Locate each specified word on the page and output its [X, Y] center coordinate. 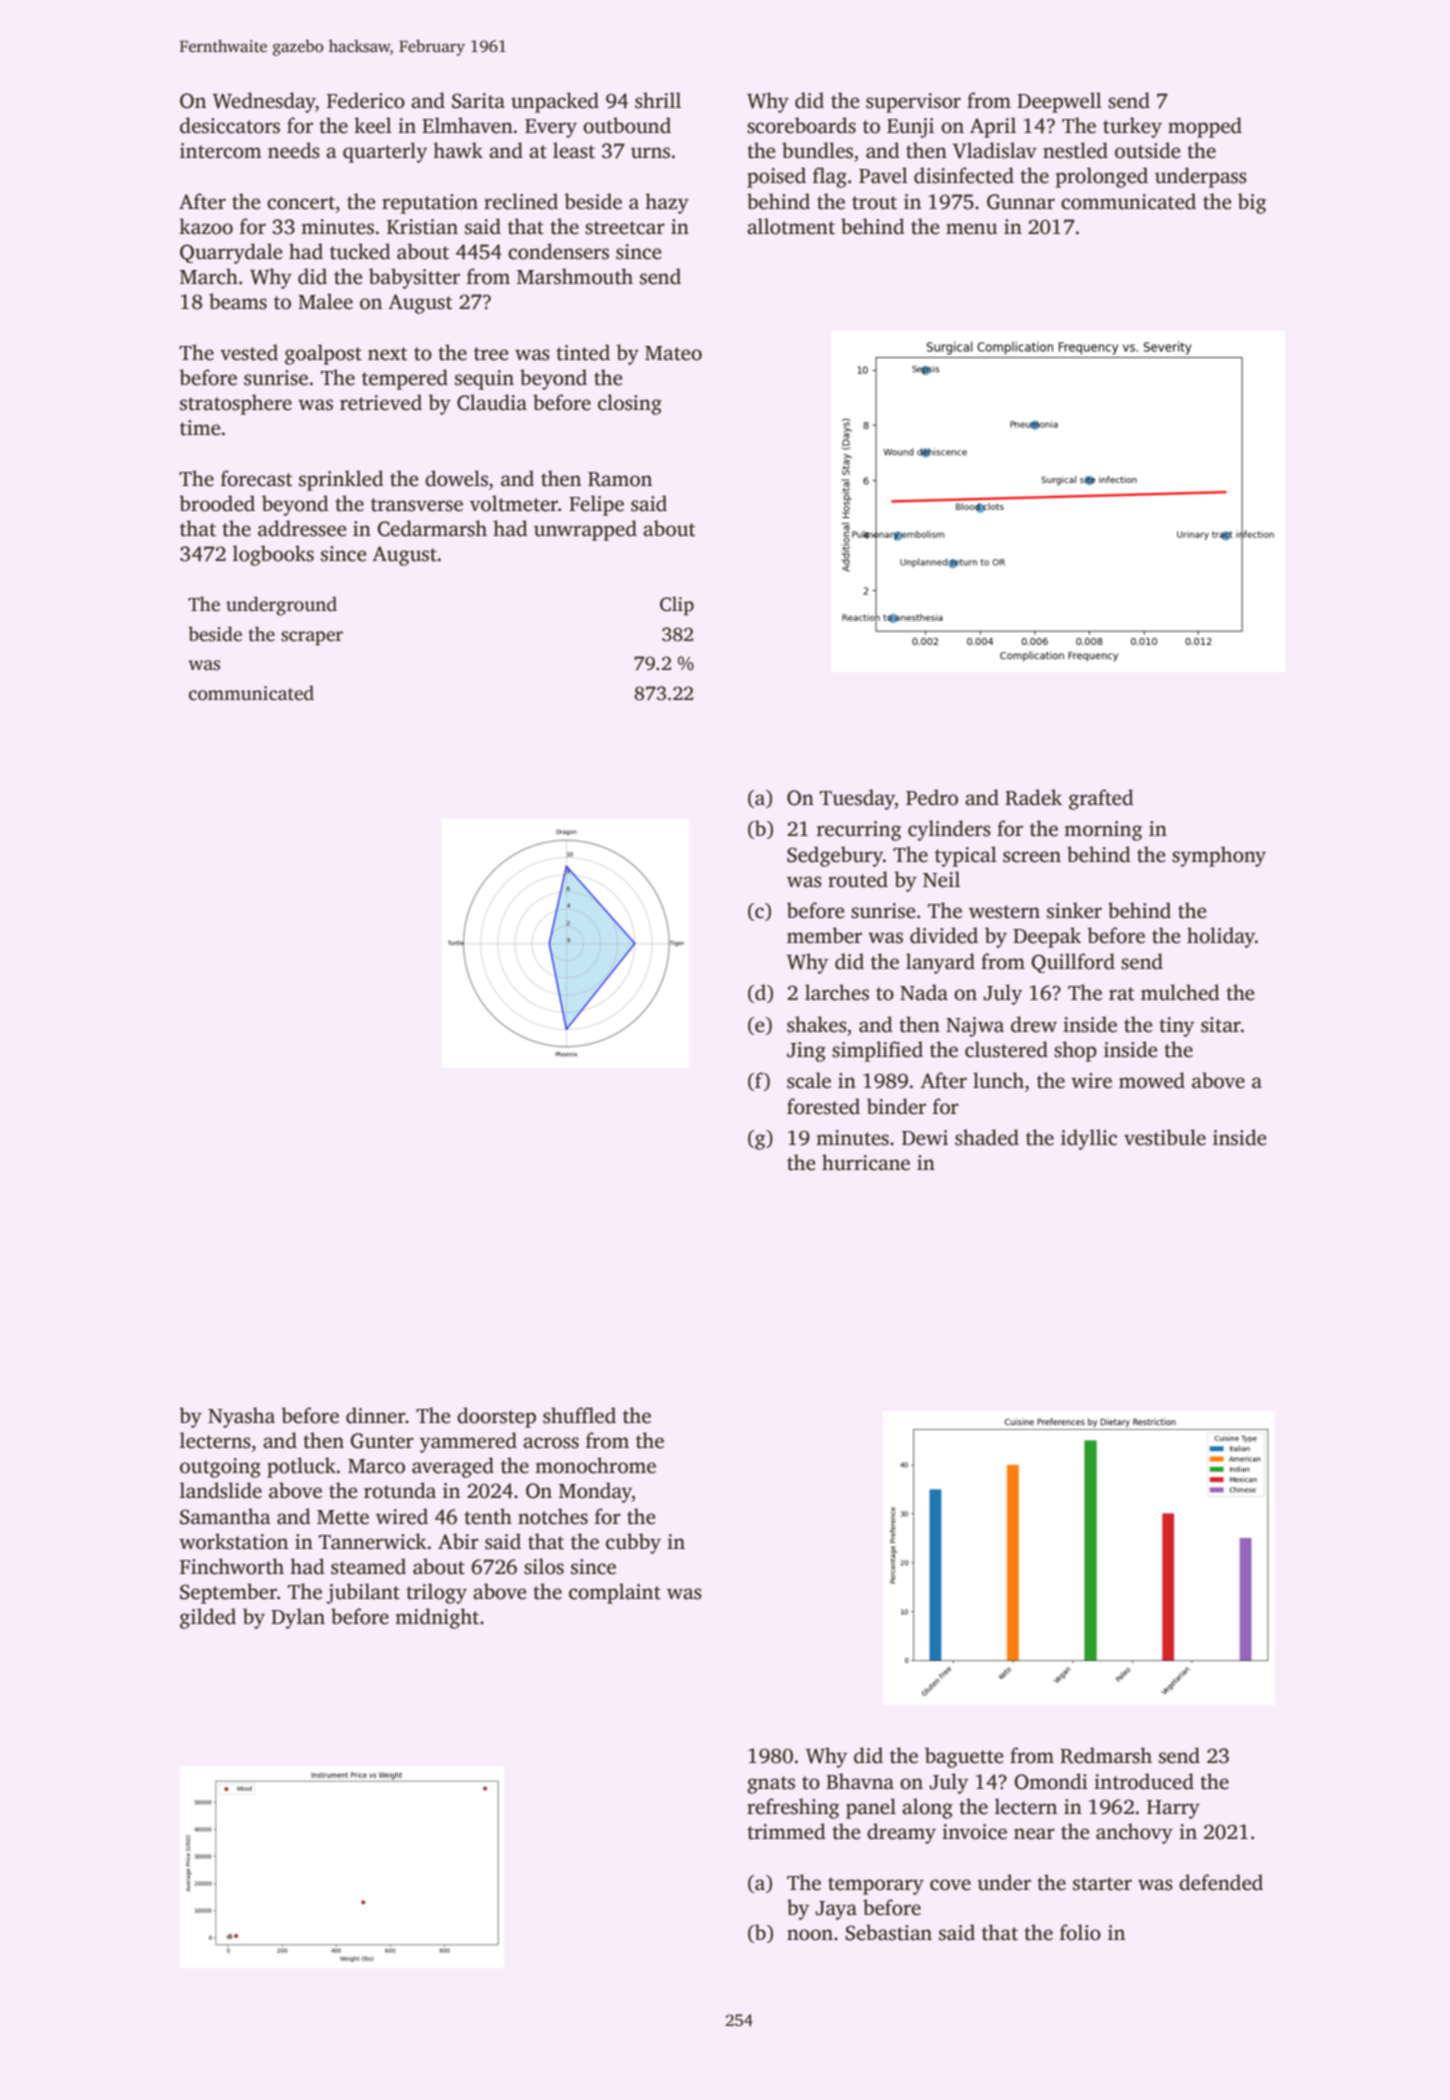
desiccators [230, 125]
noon [810, 1935]
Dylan [298, 1618]
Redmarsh [1106, 1755]
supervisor [913, 103]
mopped [1205, 127]
